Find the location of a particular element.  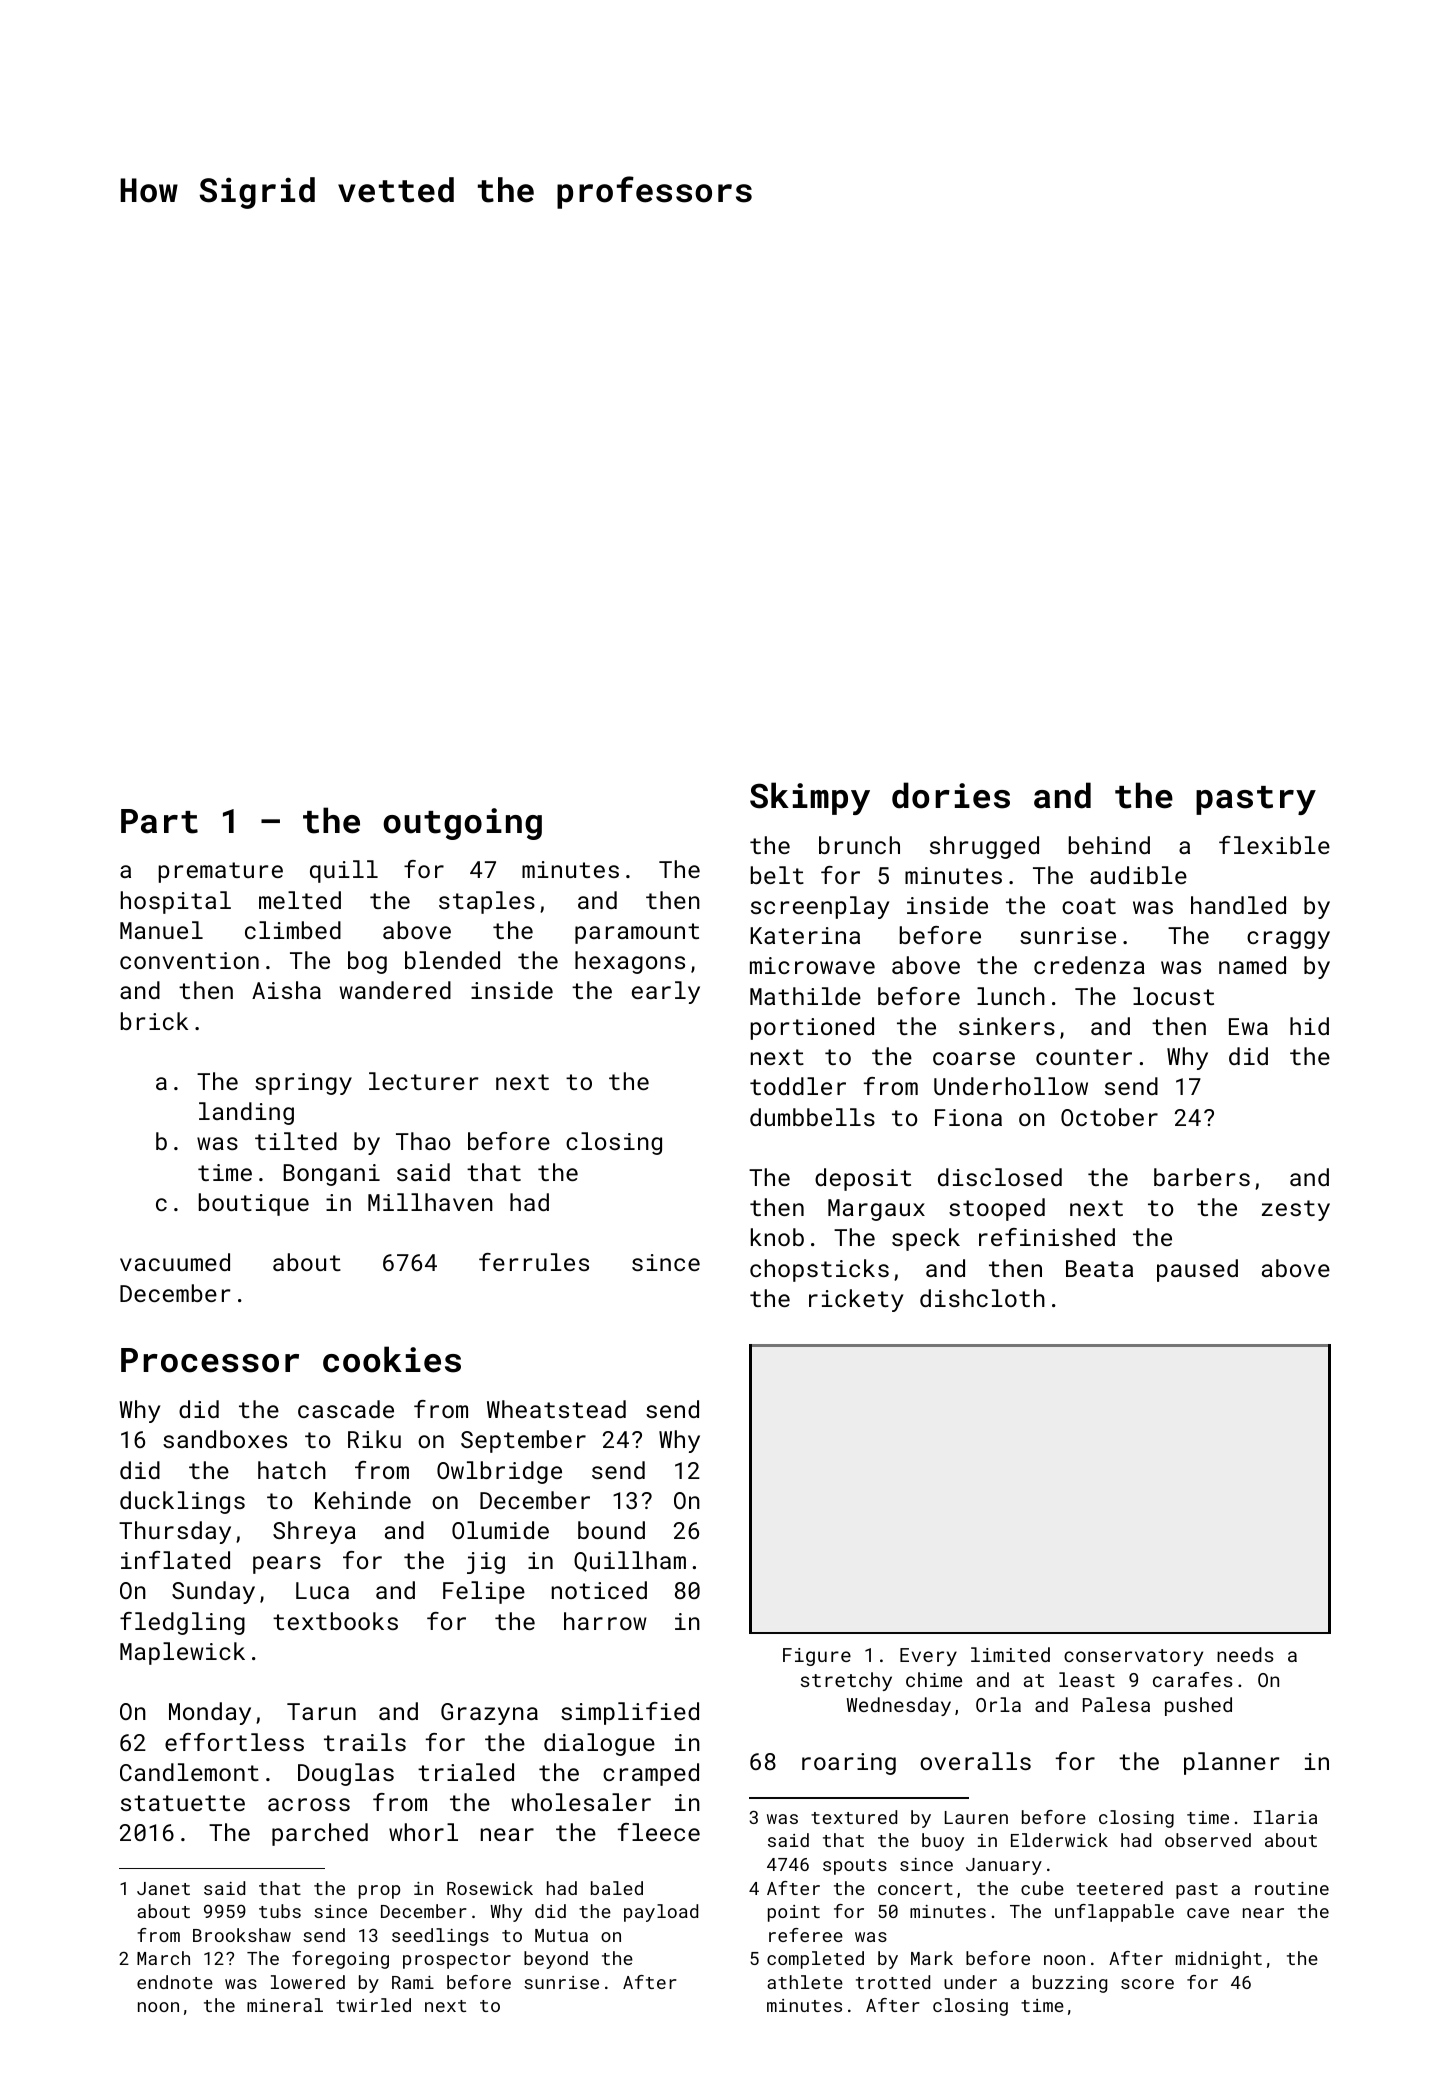

Skimpy is located at coordinates (810, 798).
